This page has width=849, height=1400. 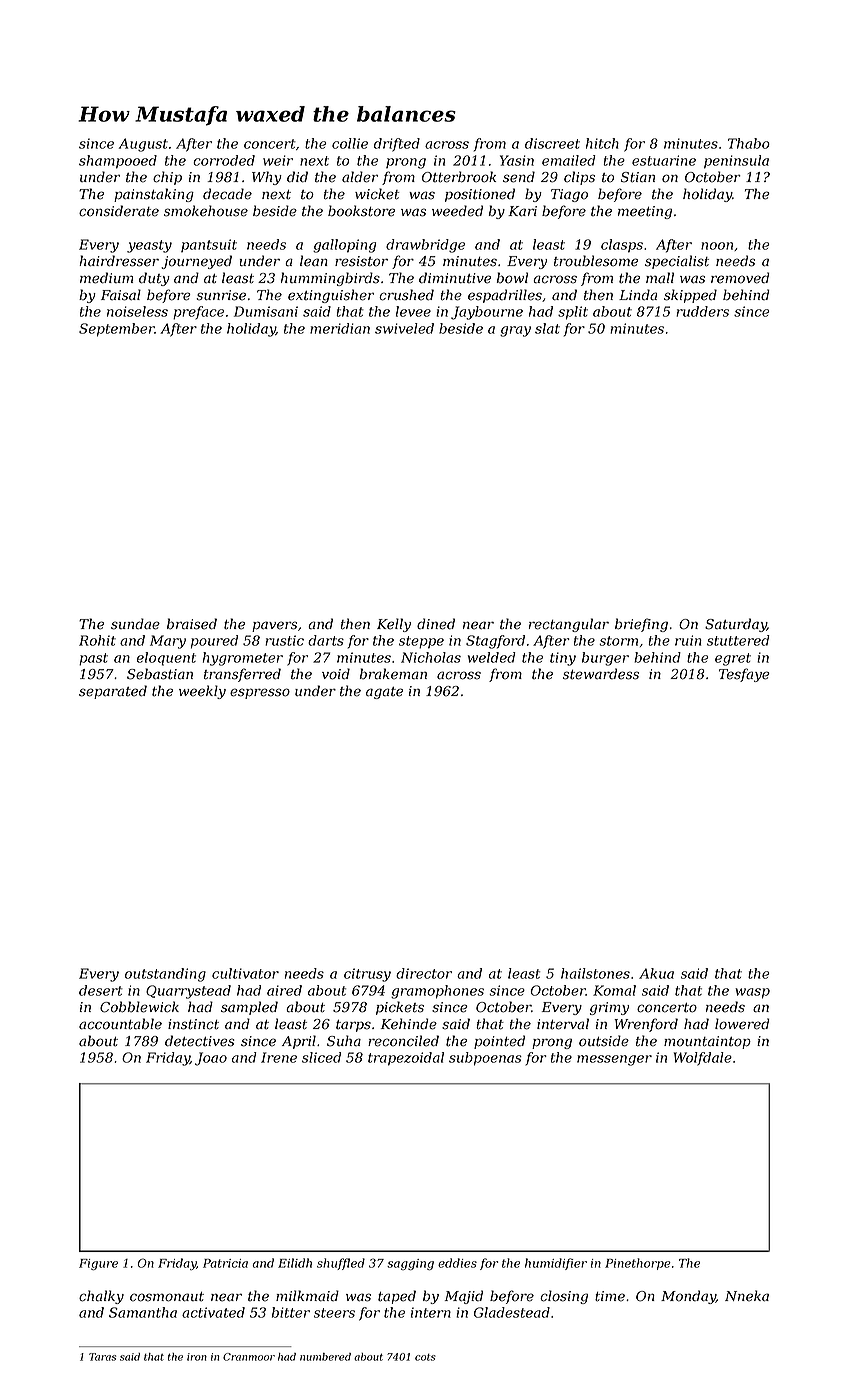 I want to click on cots, so click(x=425, y=1357).
